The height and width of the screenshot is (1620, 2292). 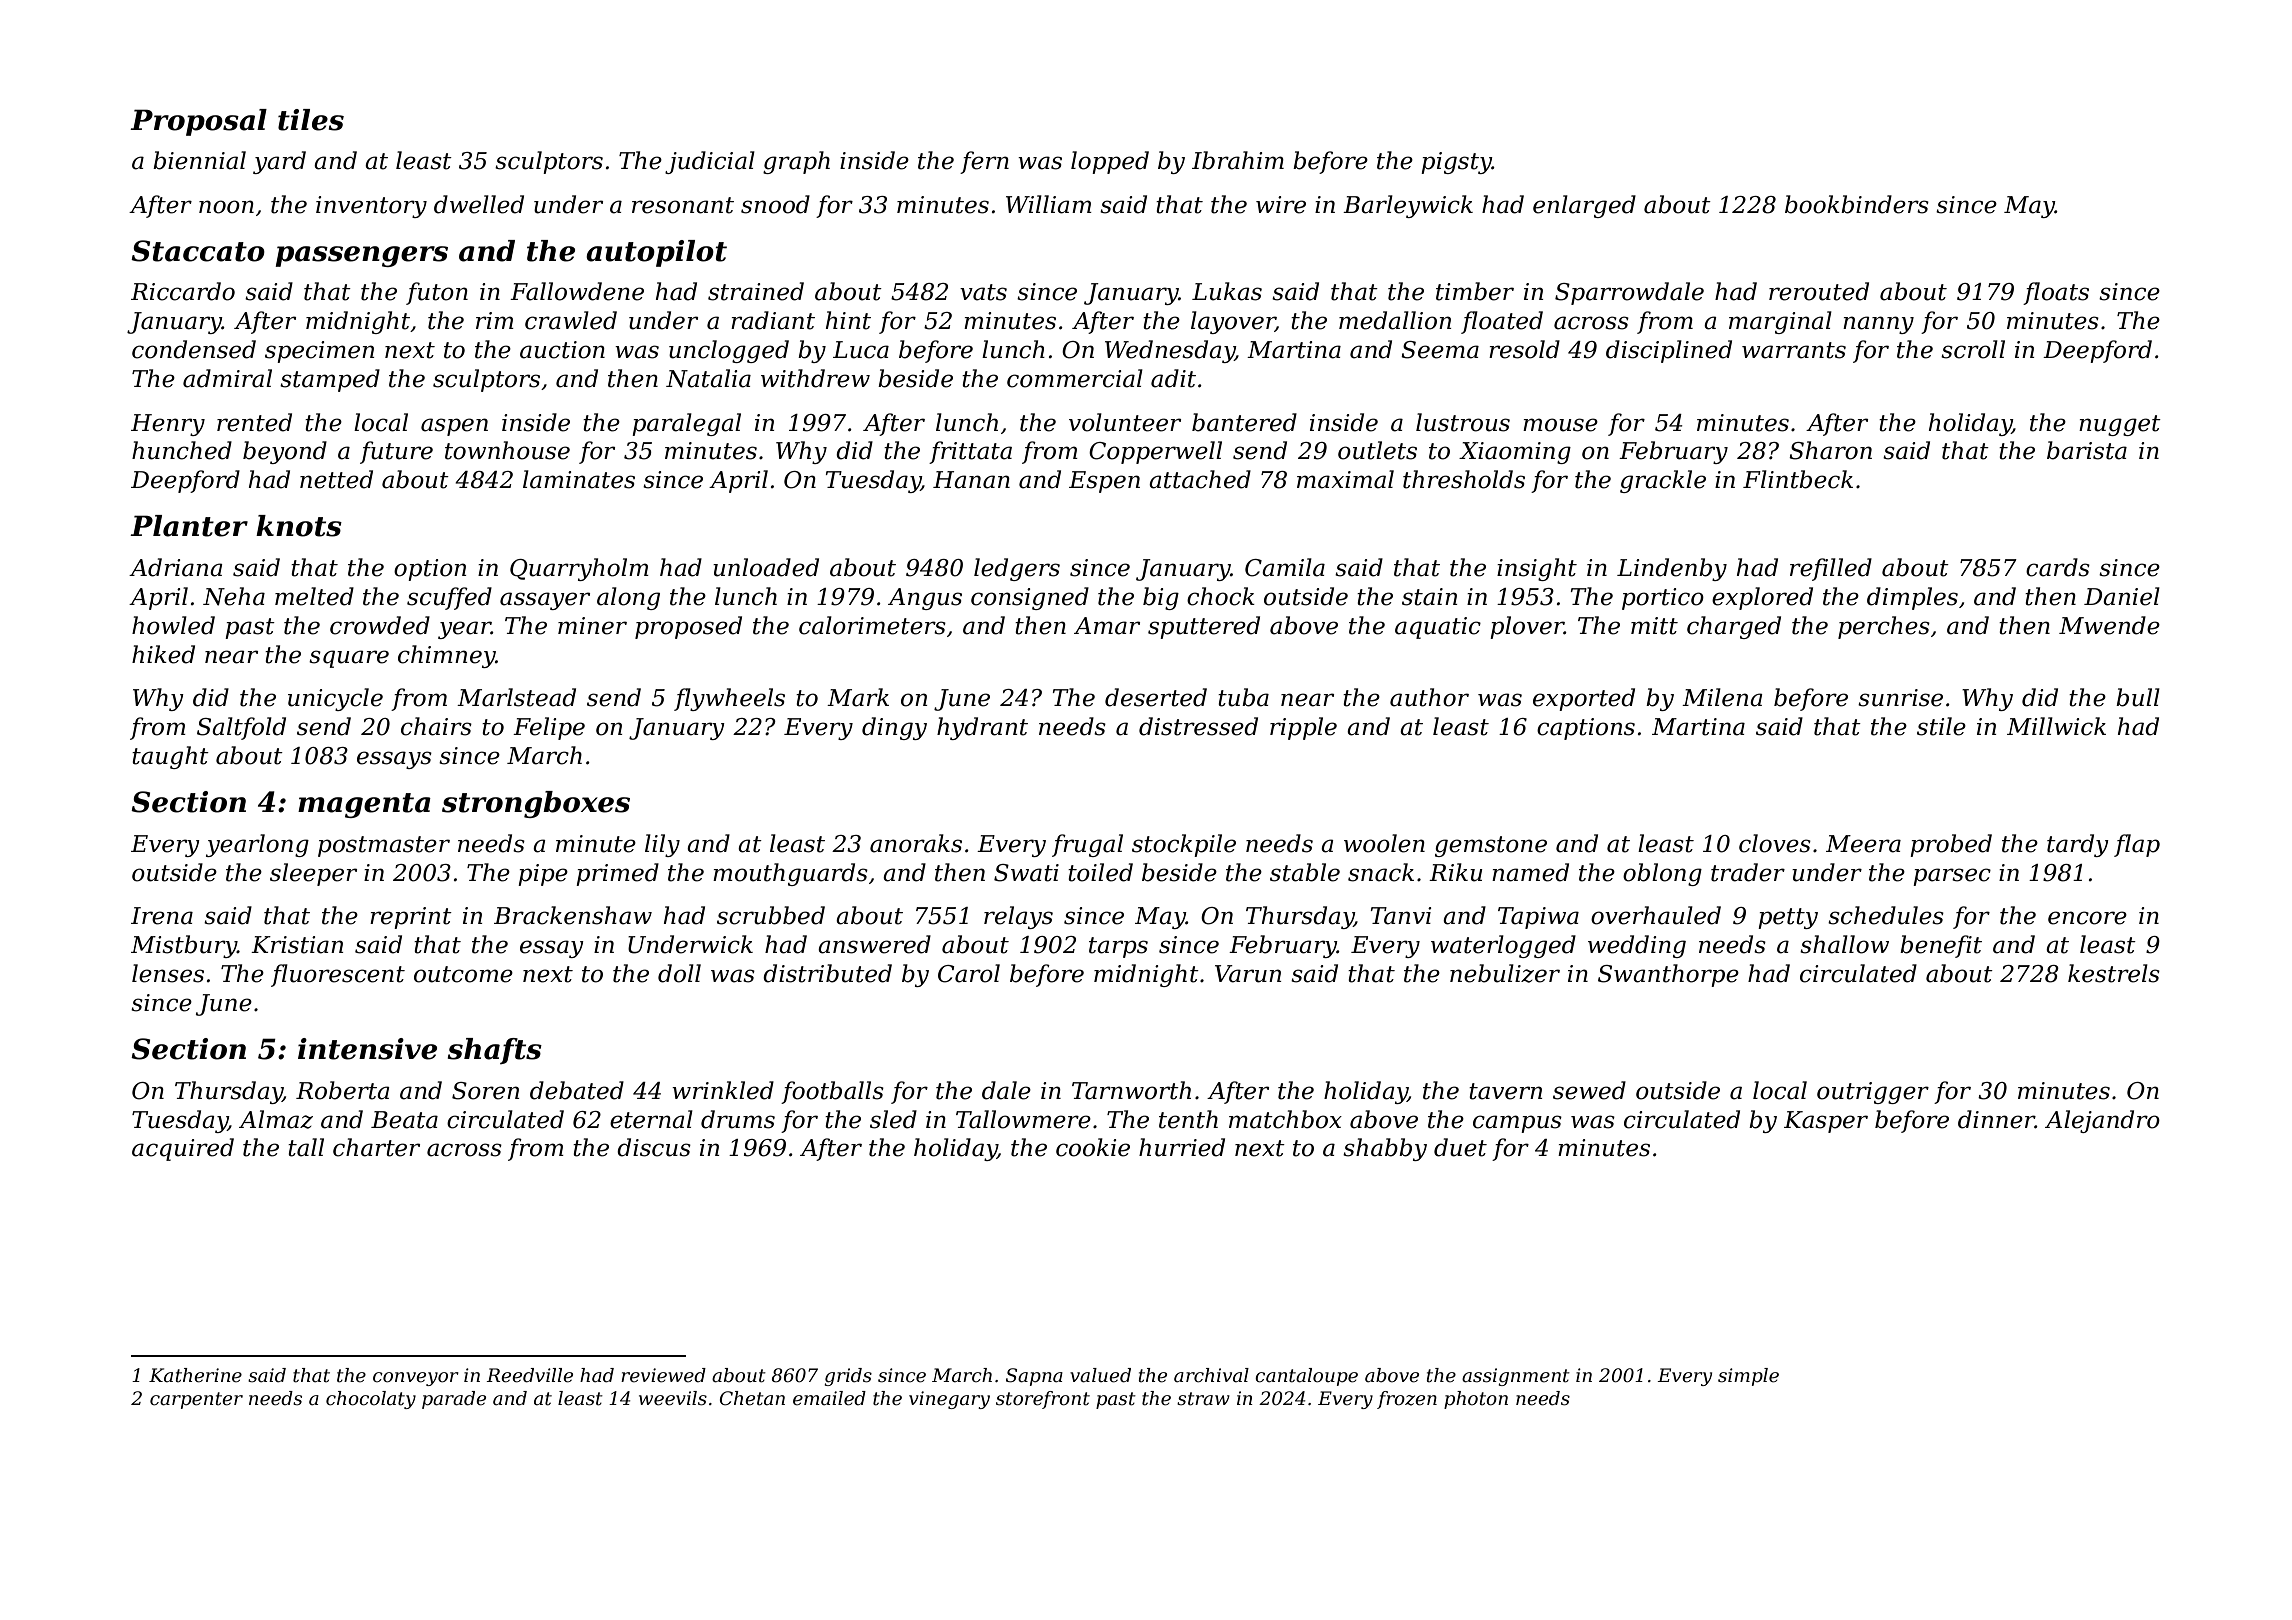 What do you see at coordinates (1798, 479) in the screenshot?
I see `Flintbeck` at bounding box center [1798, 479].
